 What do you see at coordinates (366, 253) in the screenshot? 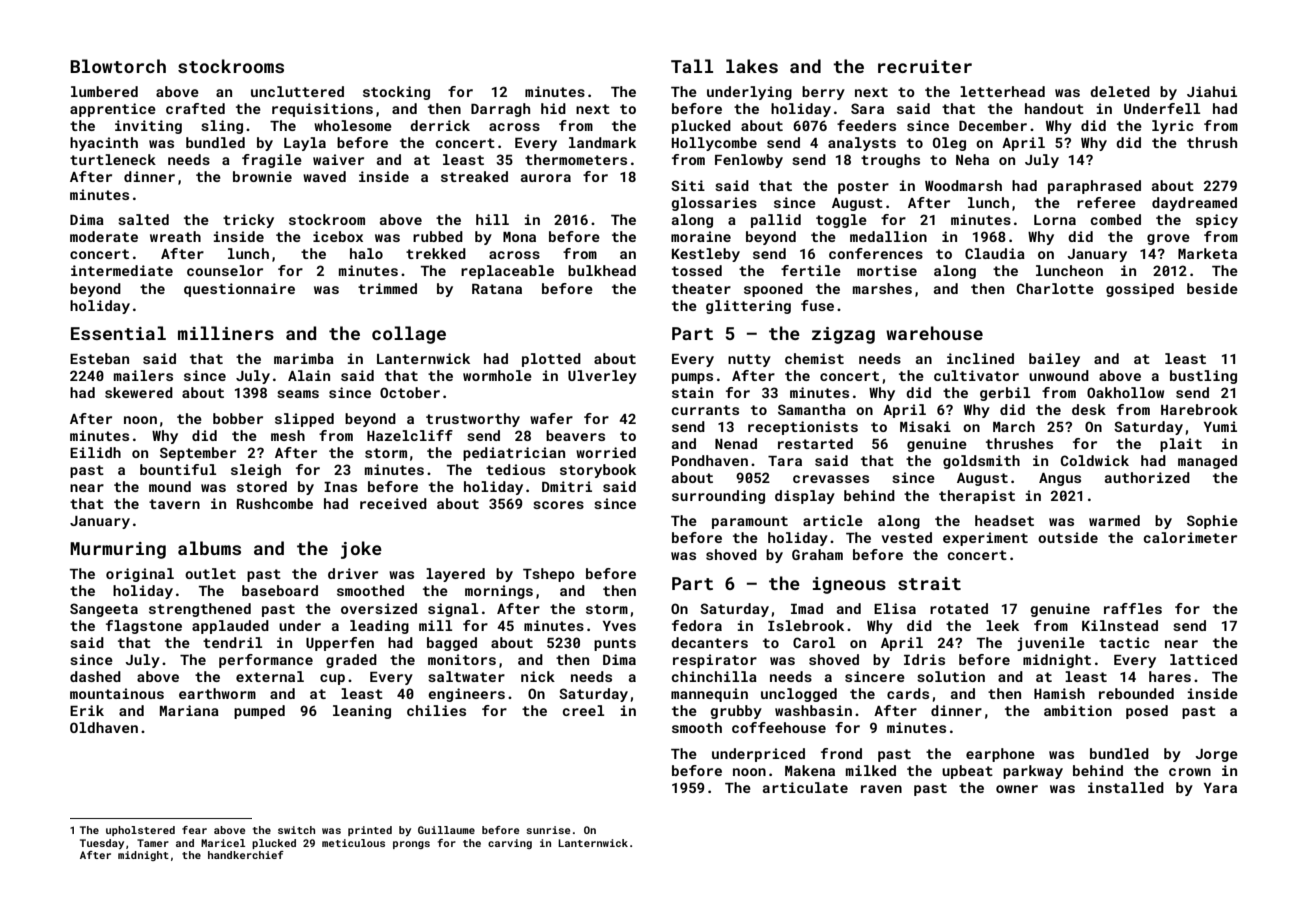
I see `halo` at bounding box center [366, 253].
